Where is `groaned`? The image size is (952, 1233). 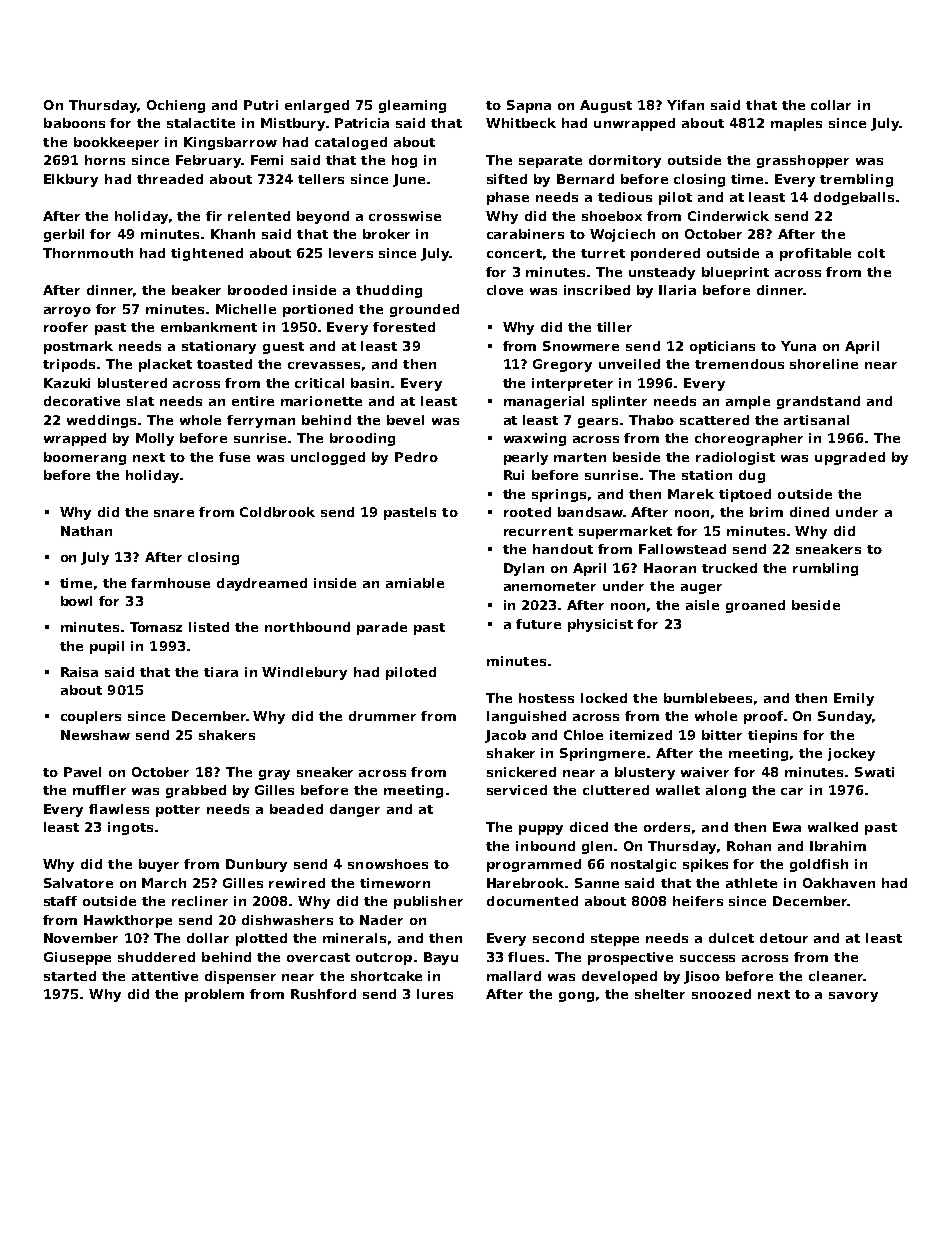
groaned is located at coordinates (755, 606).
